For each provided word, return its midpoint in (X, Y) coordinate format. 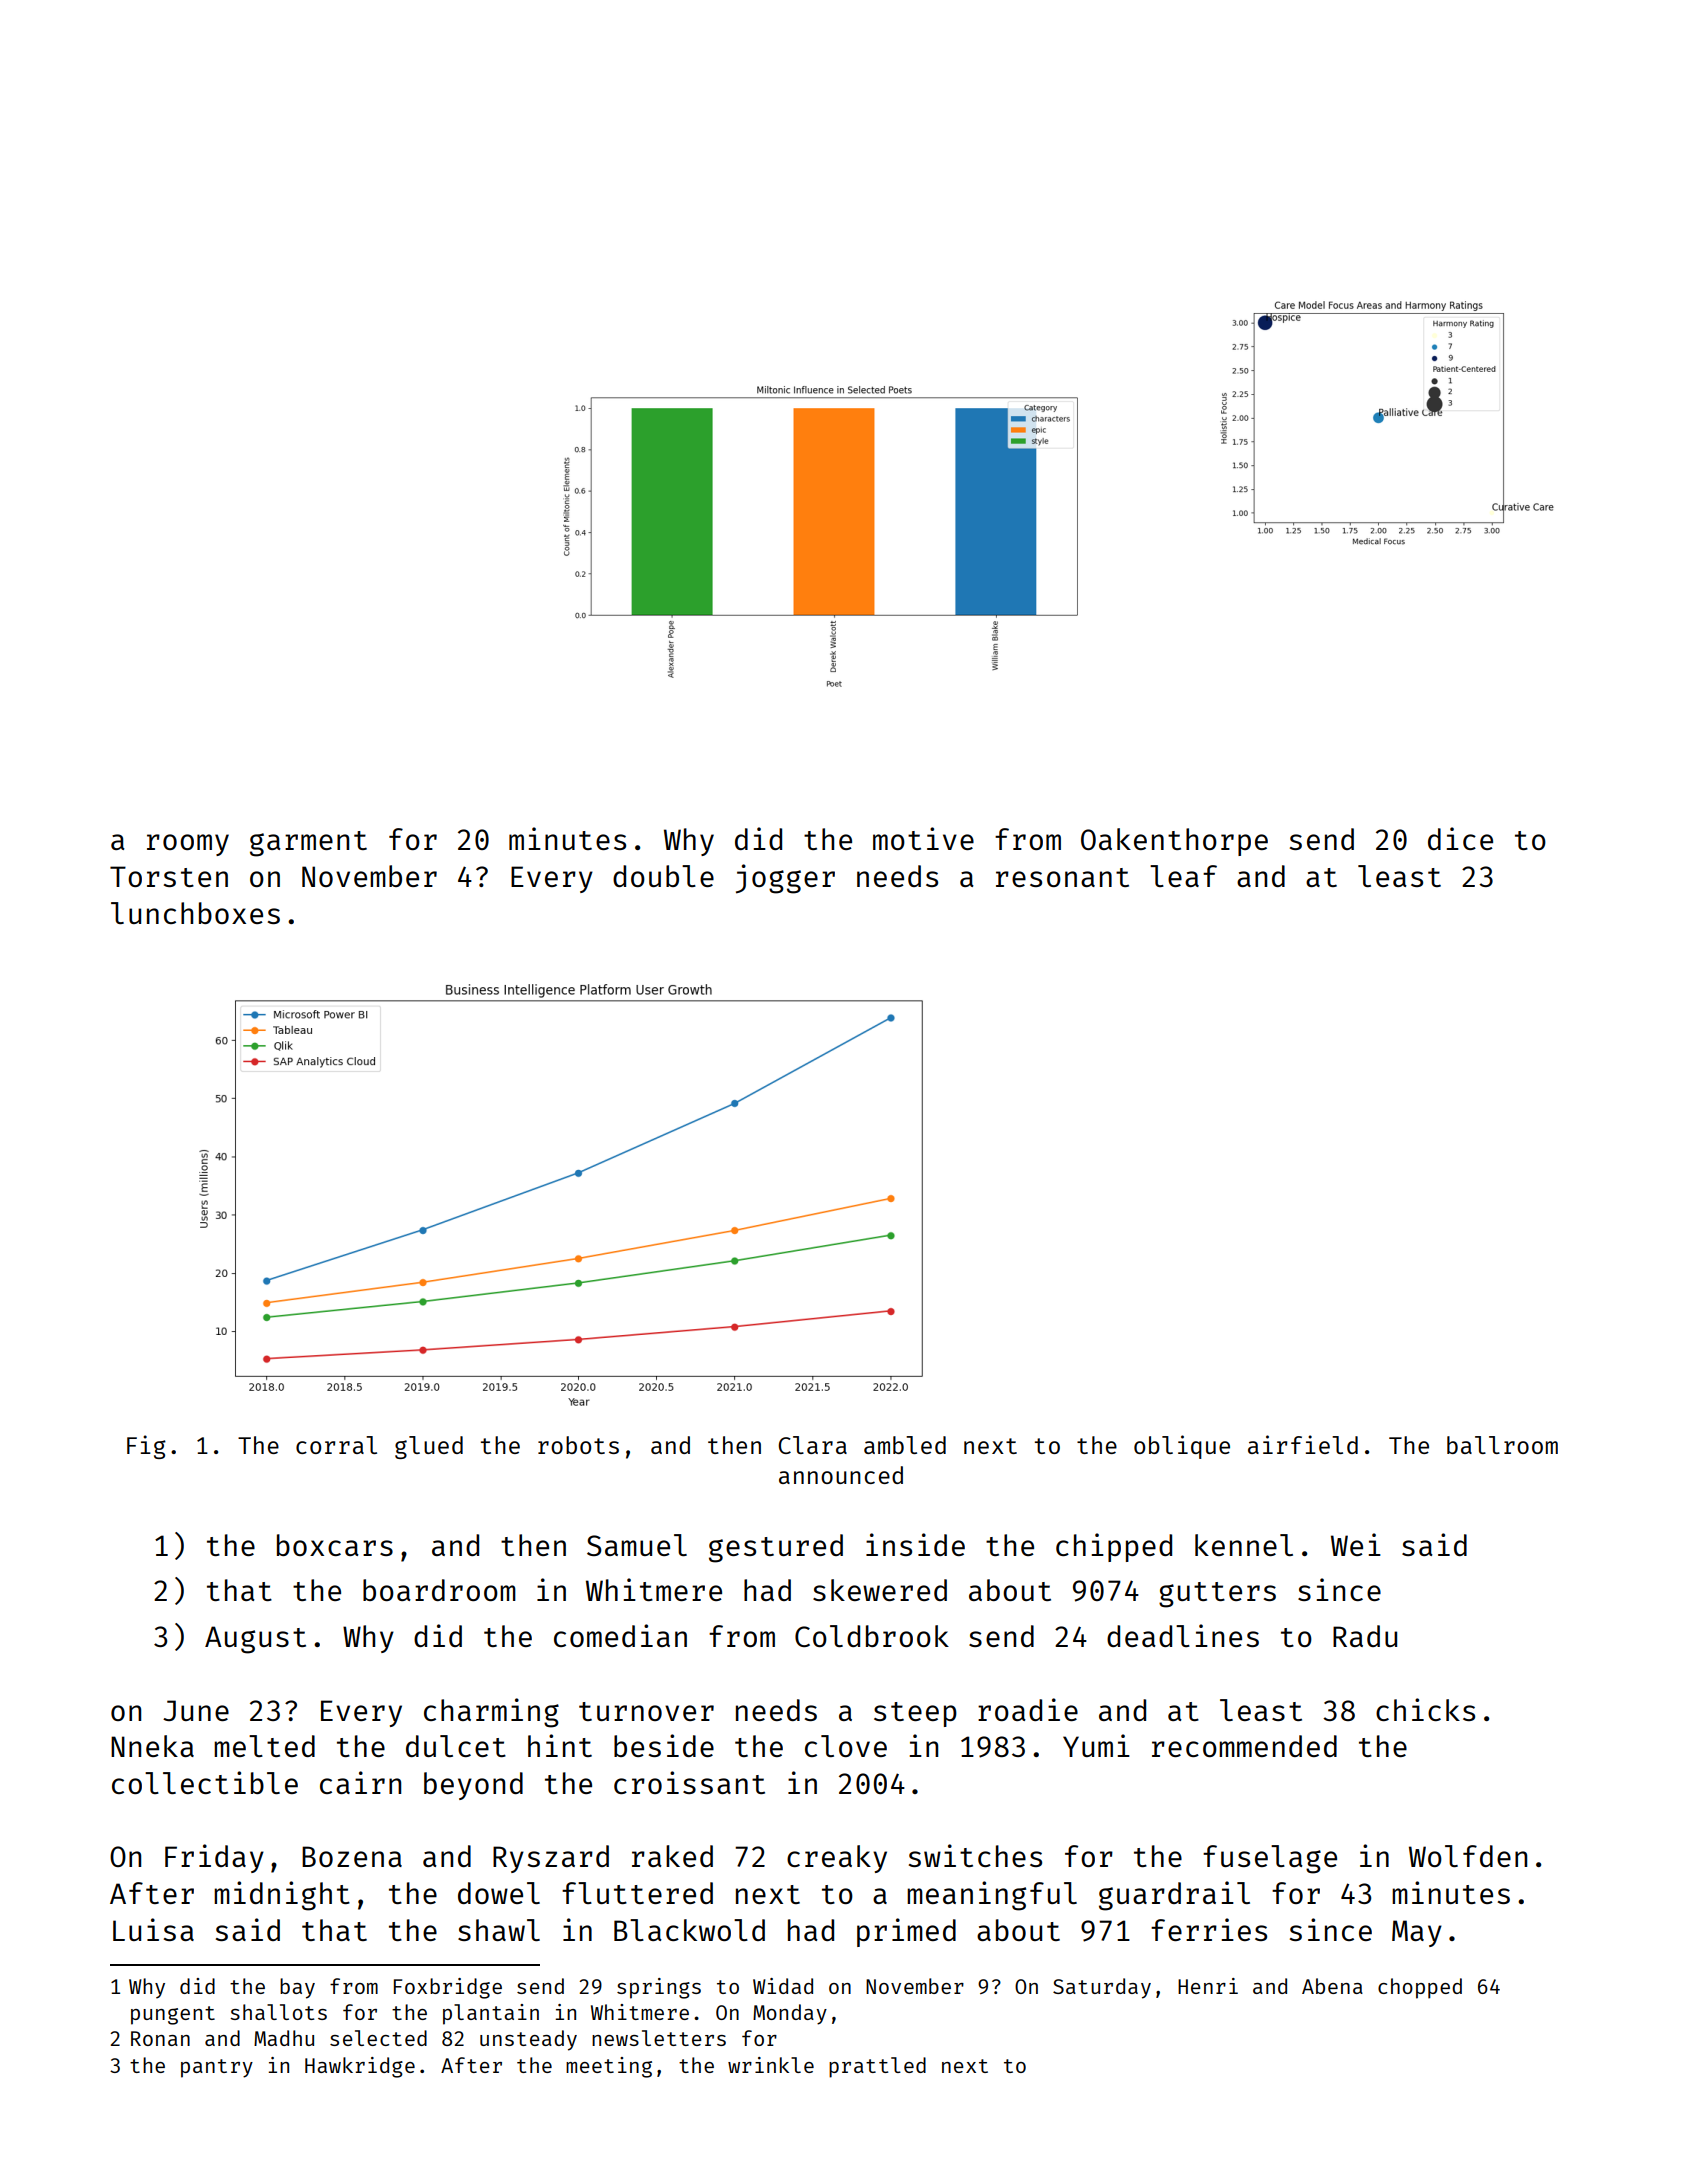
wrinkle (771, 2065)
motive (923, 838)
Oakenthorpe (1174, 842)
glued (429, 1447)
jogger (785, 879)
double (663, 876)
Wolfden (1468, 1856)
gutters (1217, 1595)
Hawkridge (360, 2067)
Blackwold (689, 1930)
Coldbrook (872, 1636)
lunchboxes (195, 913)
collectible (205, 1782)
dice (1460, 838)
